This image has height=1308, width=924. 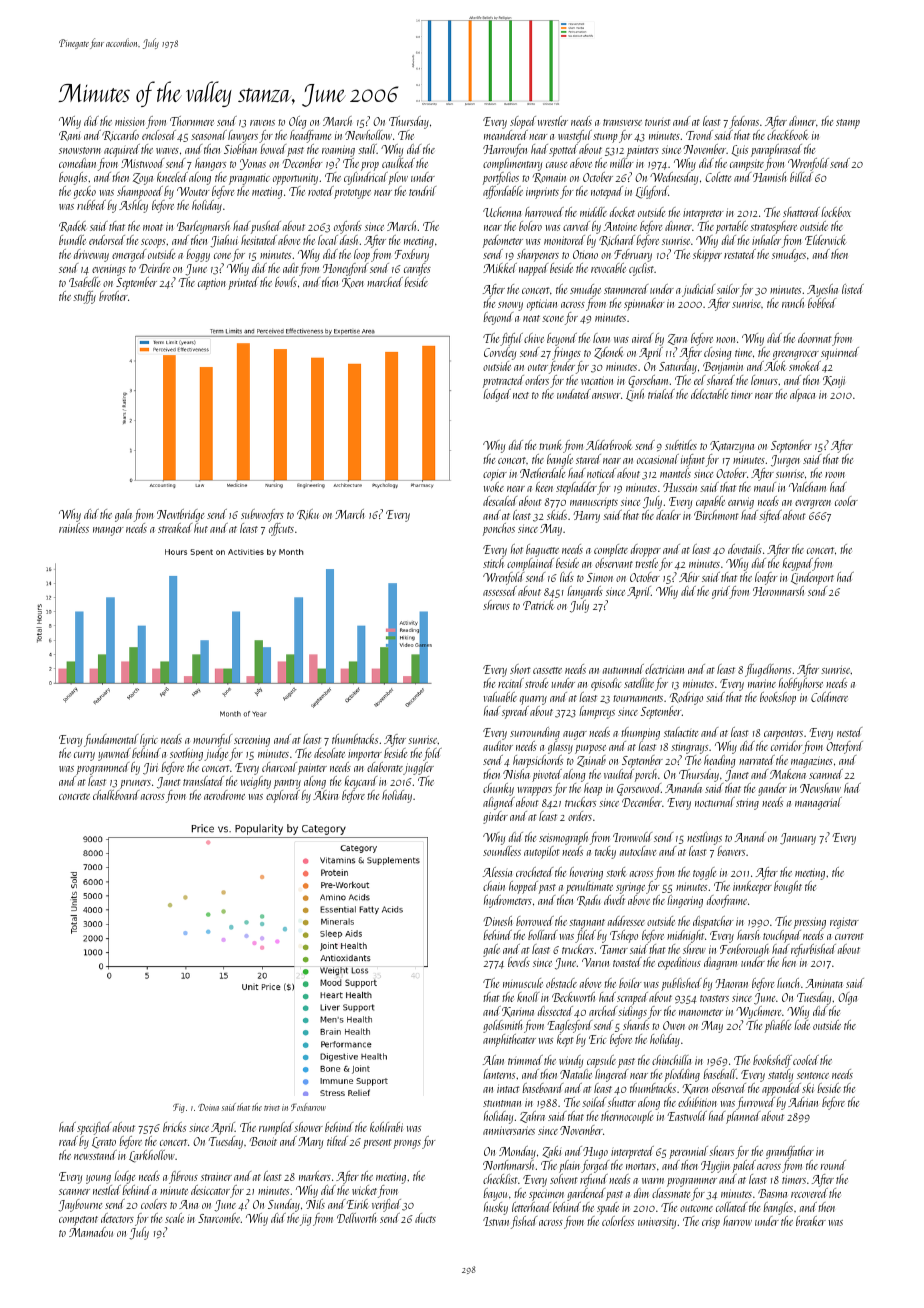 What do you see at coordinates (80, 1205) in the image?
I see `Jaybourne` at bounding box center [80, 1205].
